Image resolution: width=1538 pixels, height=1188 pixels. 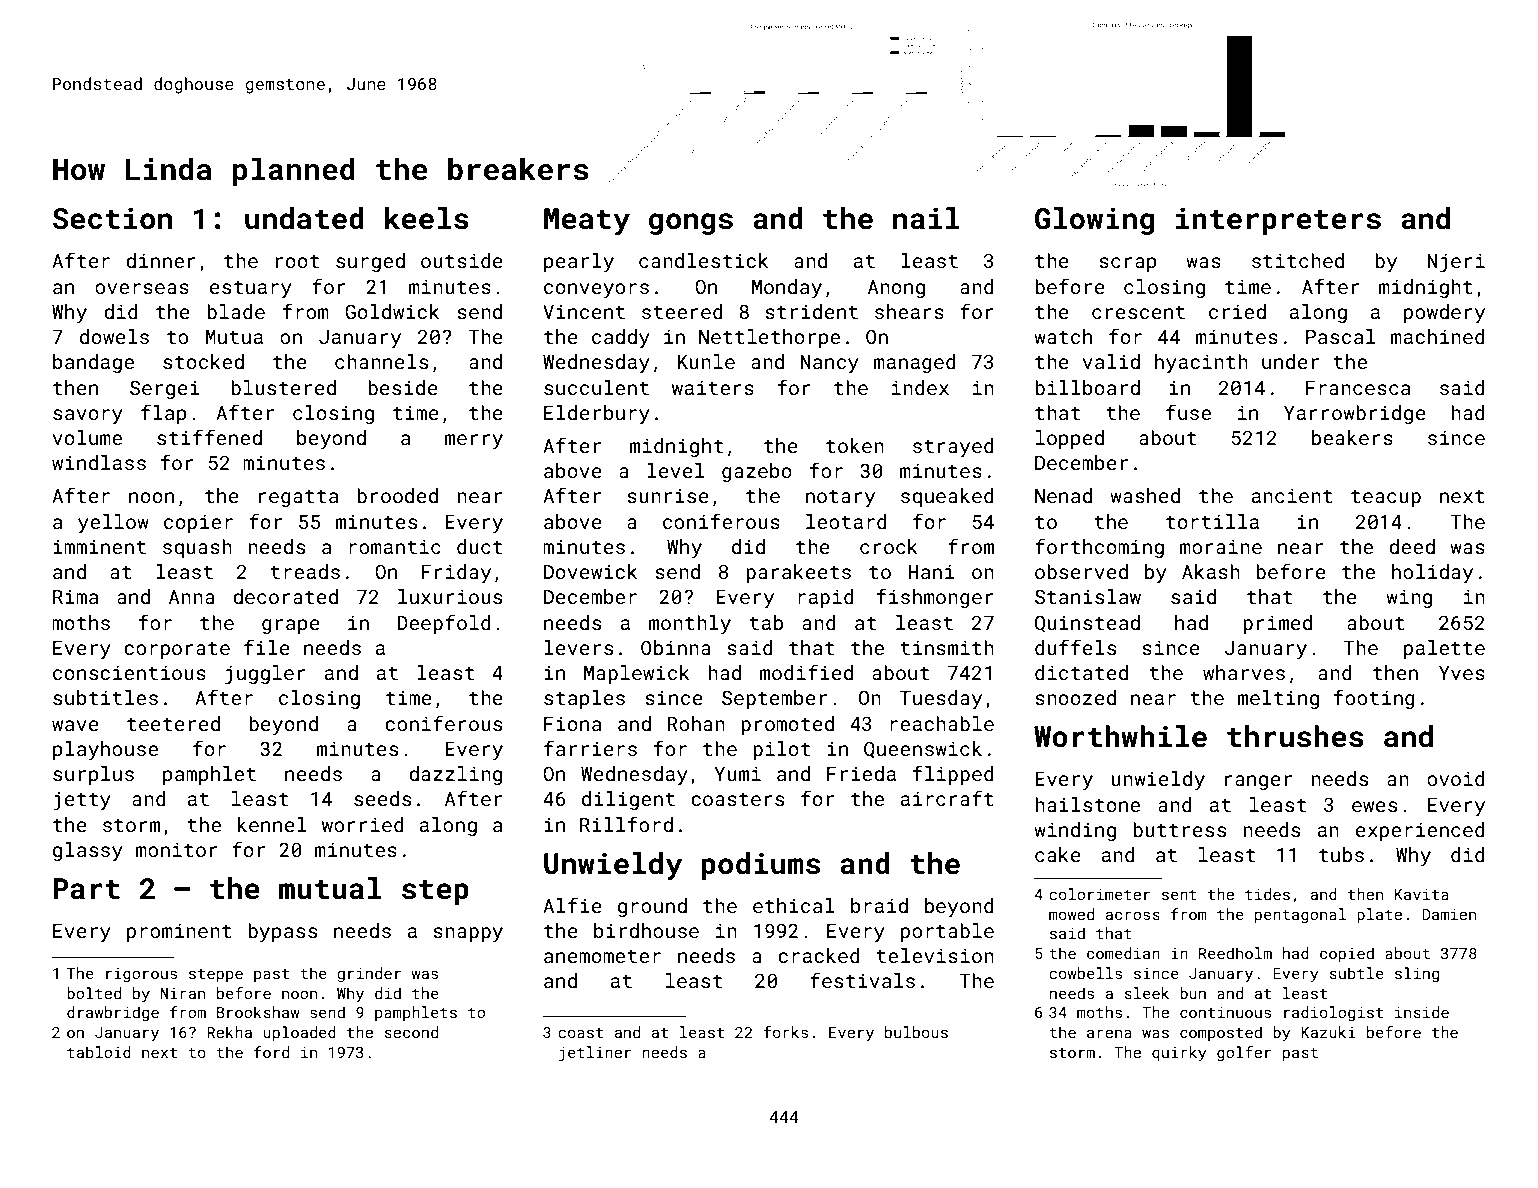 What do you see at coordinates (283, 387) in the image?
I see `blustered` at bounding box center [283, 387].
